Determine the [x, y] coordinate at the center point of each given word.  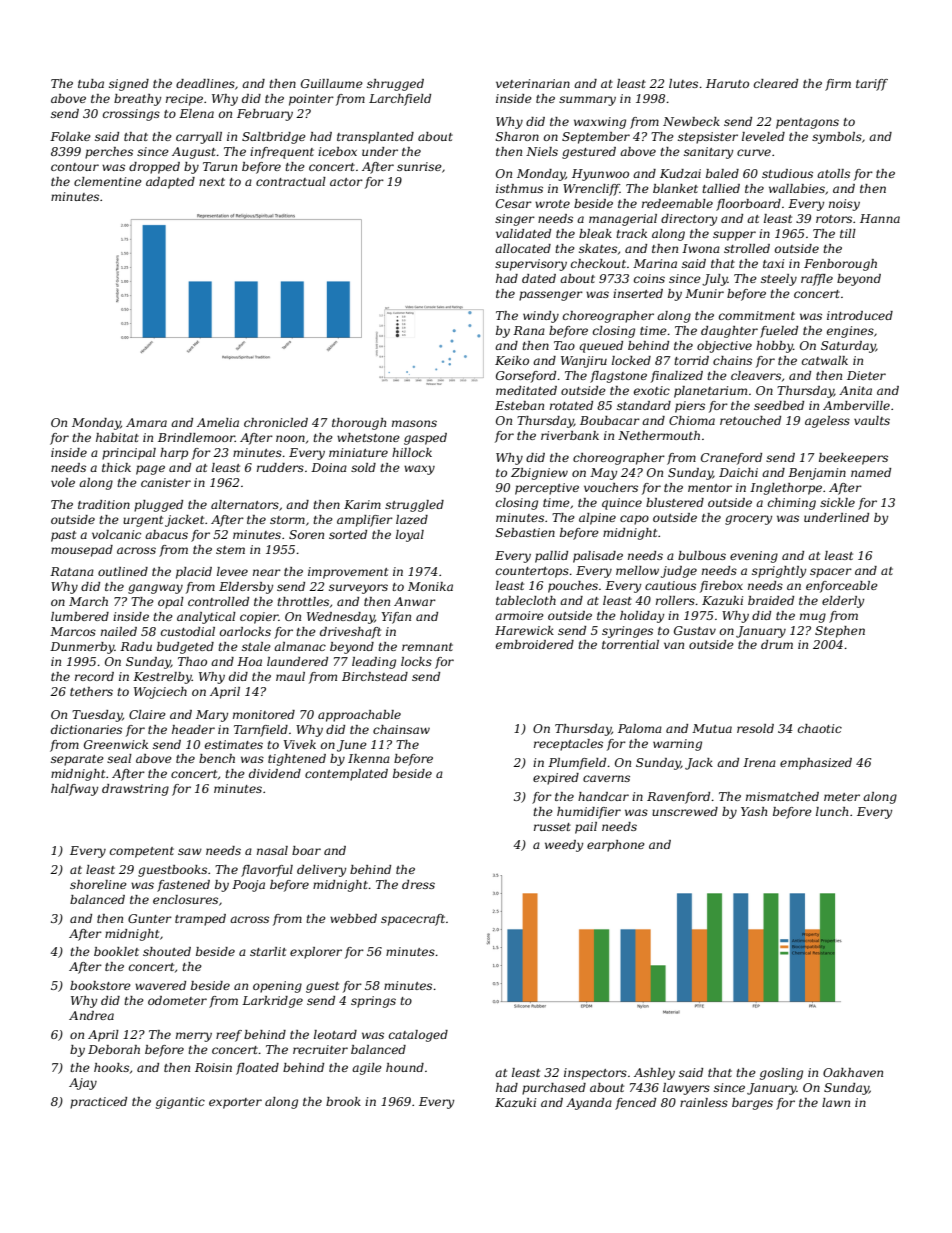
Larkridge [272, 1002]
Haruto [727, 83]
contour [75, 167]
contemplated [346, 775]
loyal [410, 536]
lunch [832, 811]
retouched [750, 420]
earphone [616, 846]
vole [63, 482]
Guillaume [332, 83]
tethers [91, 691]
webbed [353, 918]
